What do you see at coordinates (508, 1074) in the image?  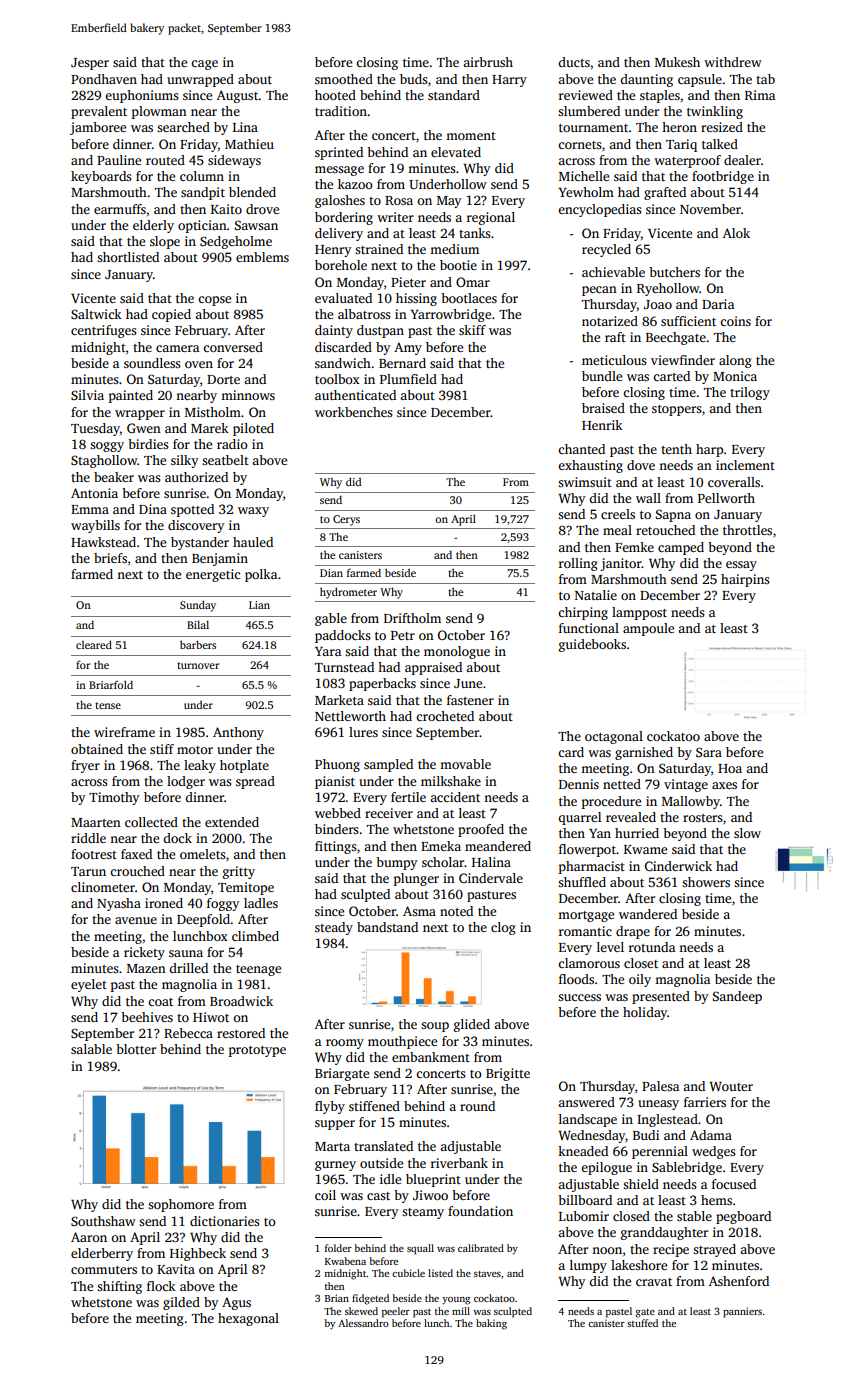 I see `Brigitte` at bounding box center [508, 1074].
